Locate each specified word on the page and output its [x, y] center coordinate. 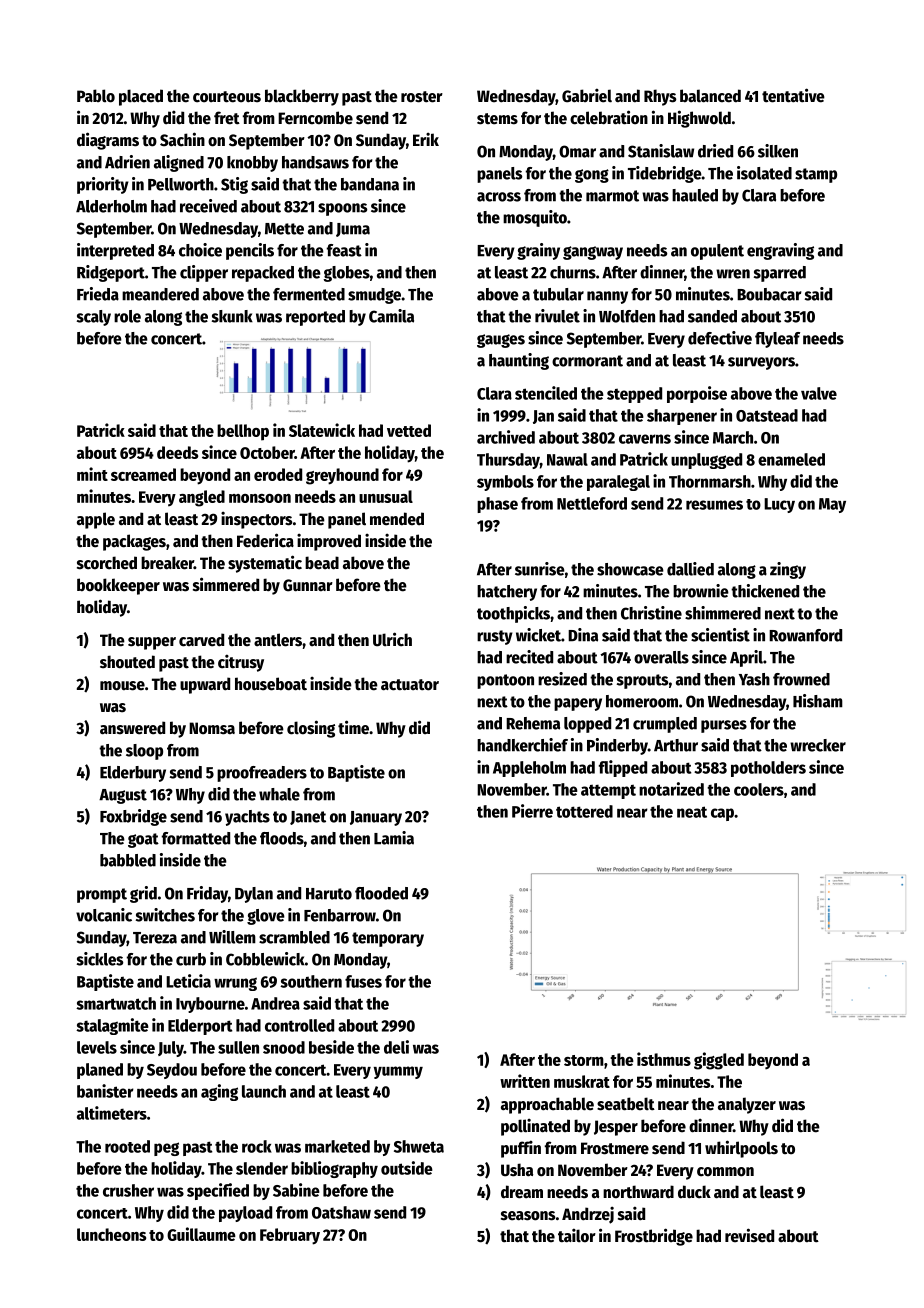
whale [279, 794]
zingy [788, 570]
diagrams [108, 141]
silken [778, 151]
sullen [238, 1047]
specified [218, 1191]
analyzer [747, 1105]
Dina [583, 635]
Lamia [394, 838]
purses [724, 726]
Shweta [419, 1146]
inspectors [256, 520]
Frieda [98, 294]
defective [720, 338]
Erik [426, 139]
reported [315, 318]
